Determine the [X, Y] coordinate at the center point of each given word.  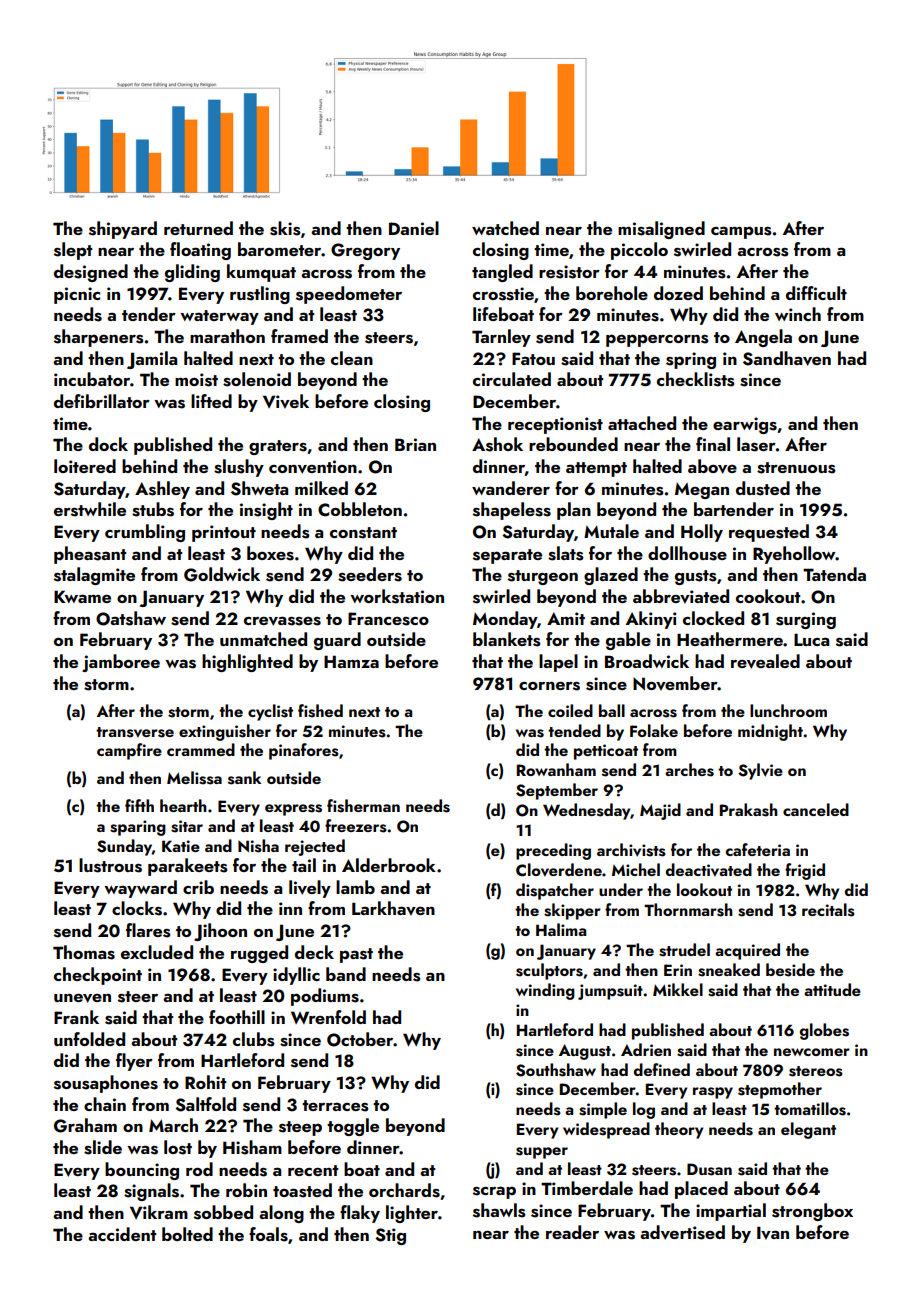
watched [505, 228]
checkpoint [98, 976]
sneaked [729, 970]
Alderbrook [389, 865]
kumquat [261, 273]
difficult [816, 293]
